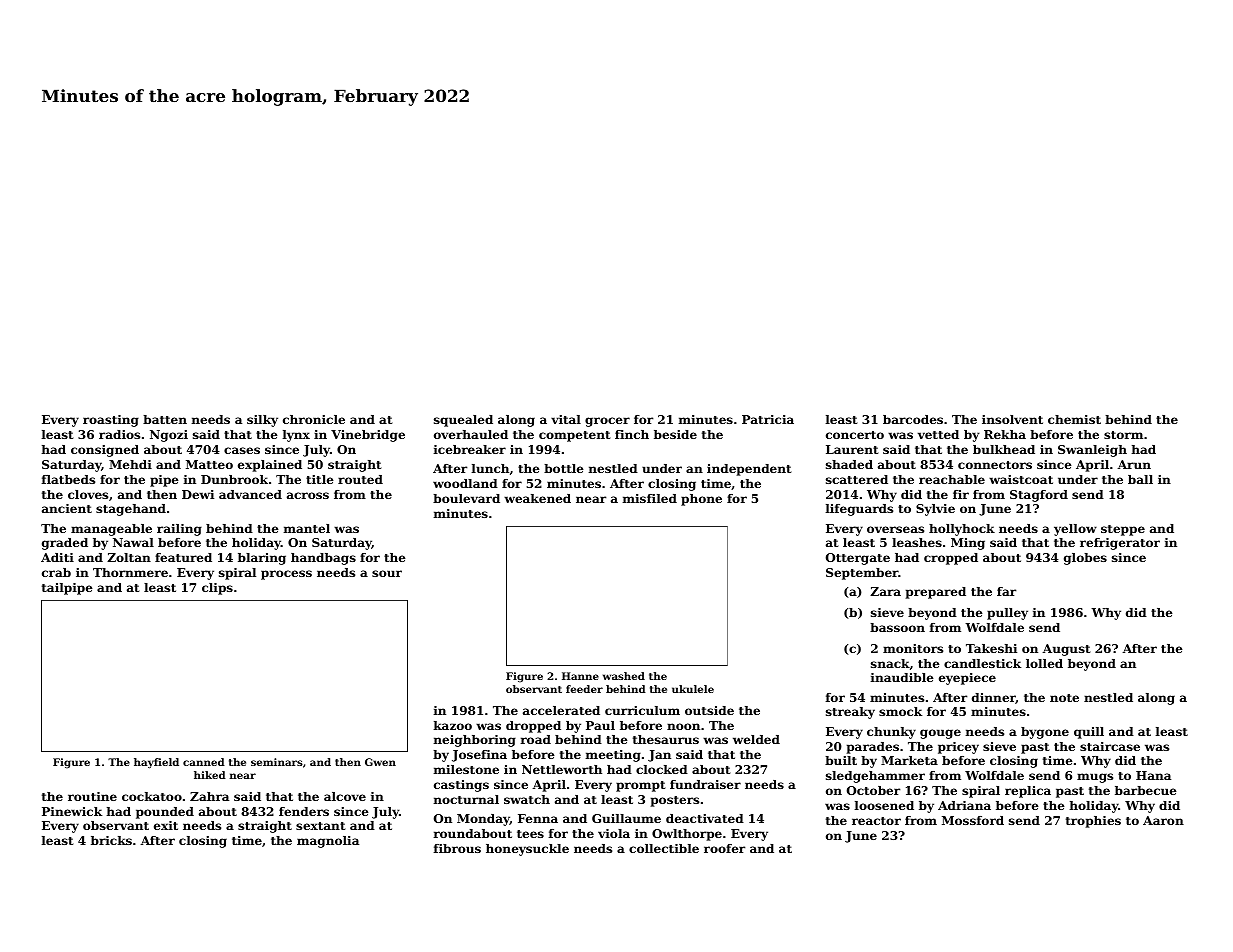 The width and height of the screenshot is (1233, 952). What do you see at coordinates (105, 451) in the screenshot?
I see `consigned` at bounding box center [105, 451].
